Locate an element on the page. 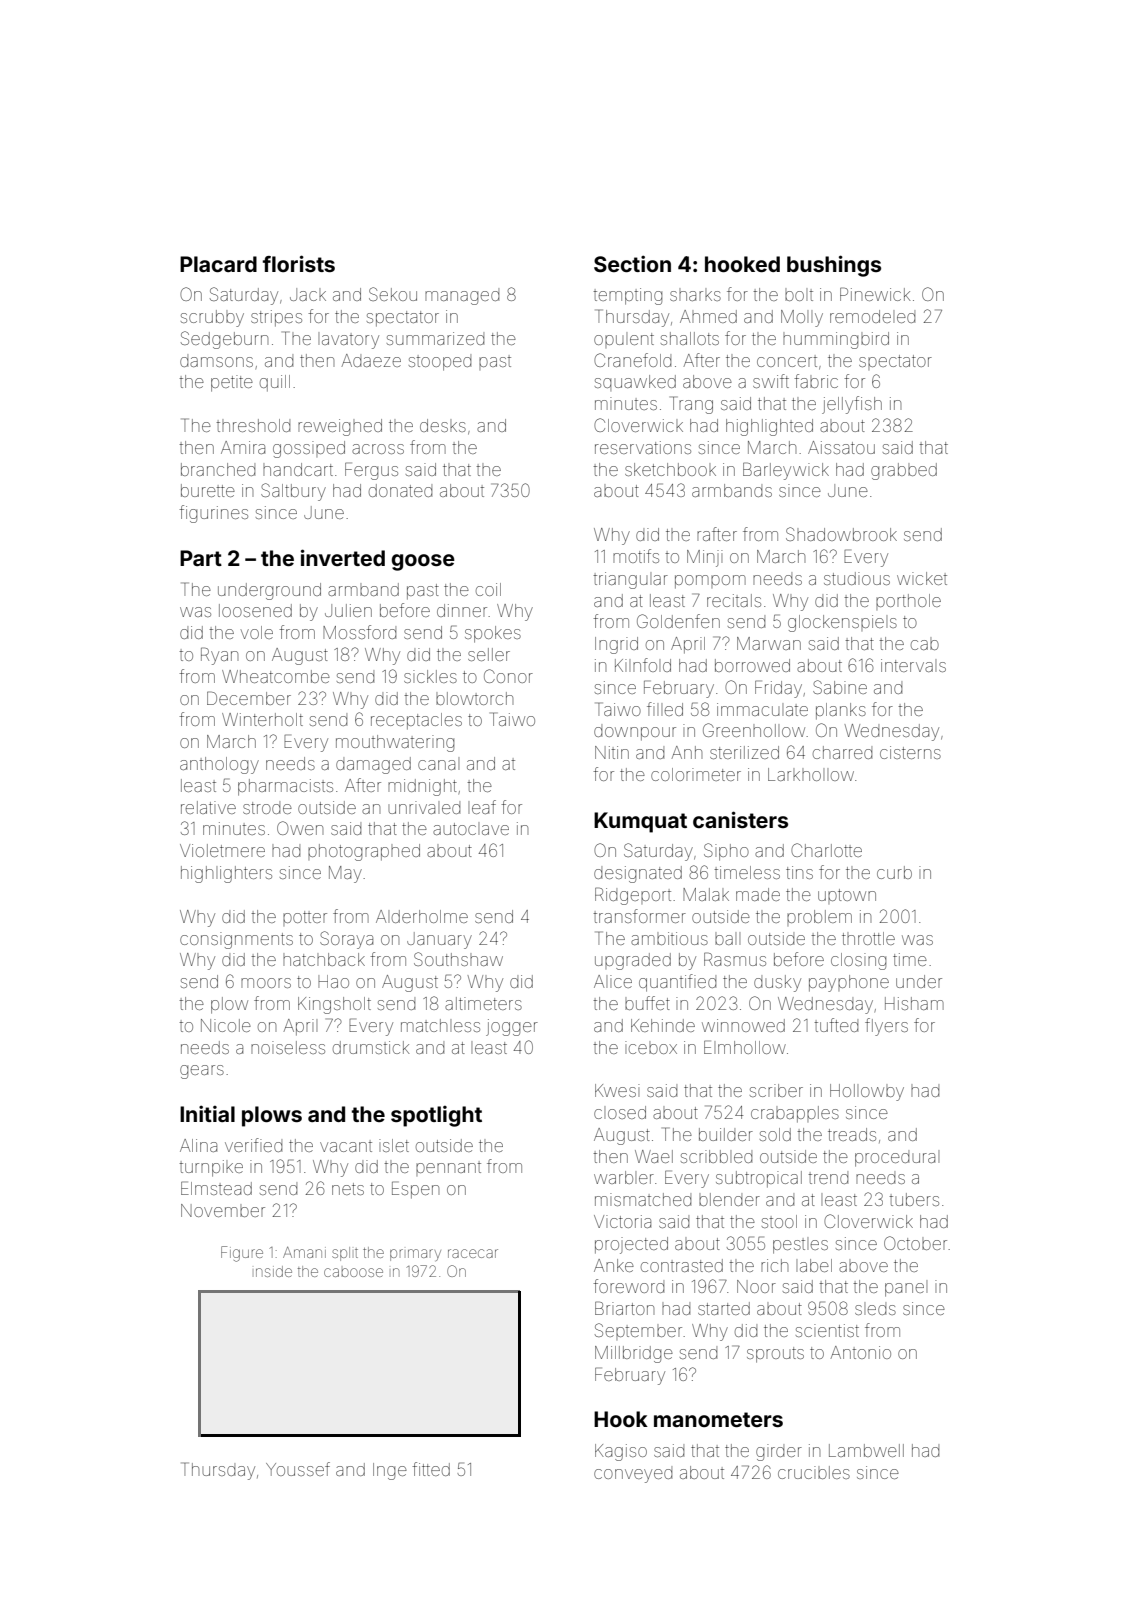 This document has width=1133, height=1610. opulent is located at coordinates (624, 340).
